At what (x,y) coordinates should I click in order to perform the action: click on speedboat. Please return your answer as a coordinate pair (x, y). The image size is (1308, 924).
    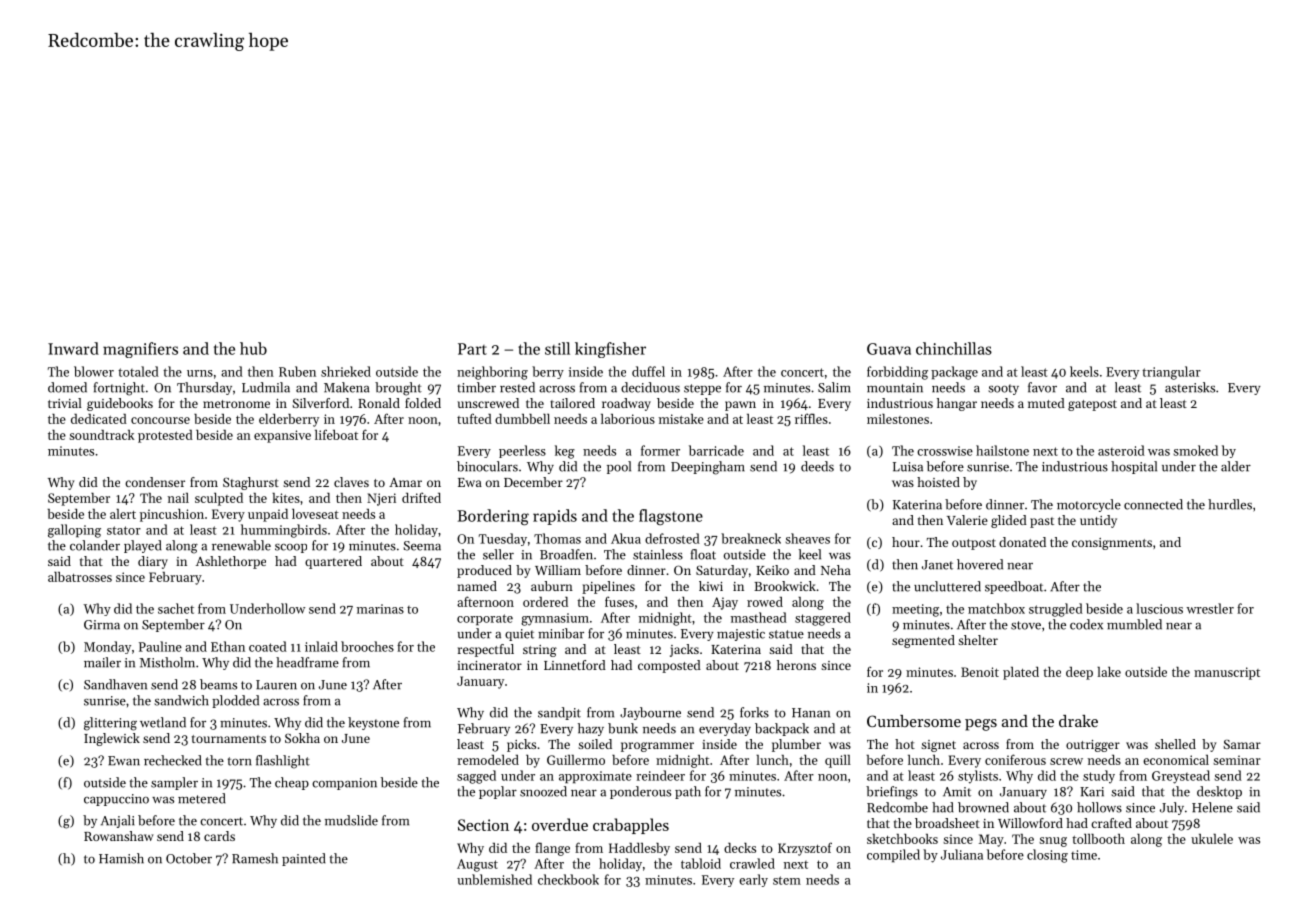
    Looking at the image, I should click on (1014, 587).
